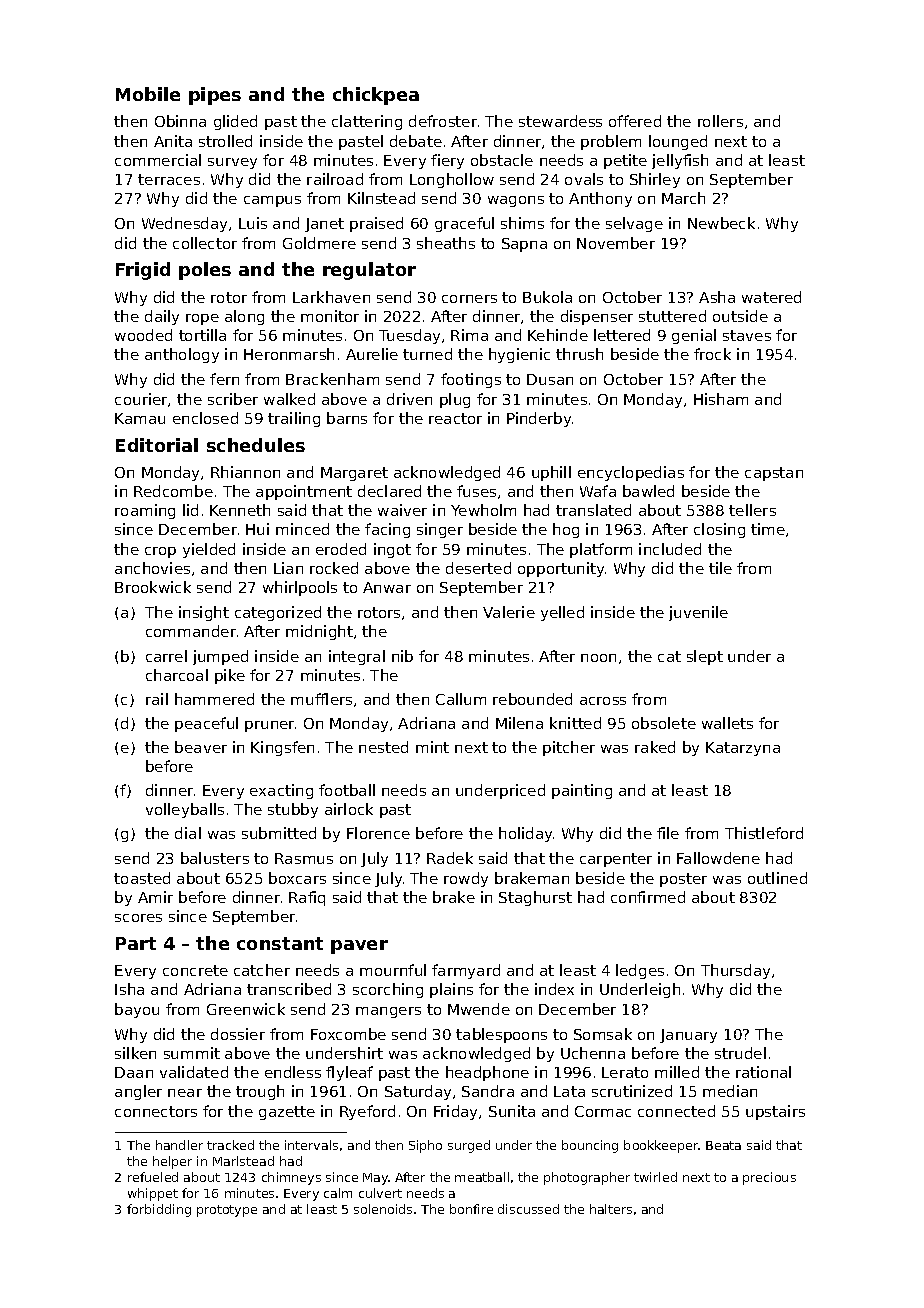 The image size is (924, 1308). Describe the element at coordinates (232, 163) in the screenshot. I see `survey` at that location.
